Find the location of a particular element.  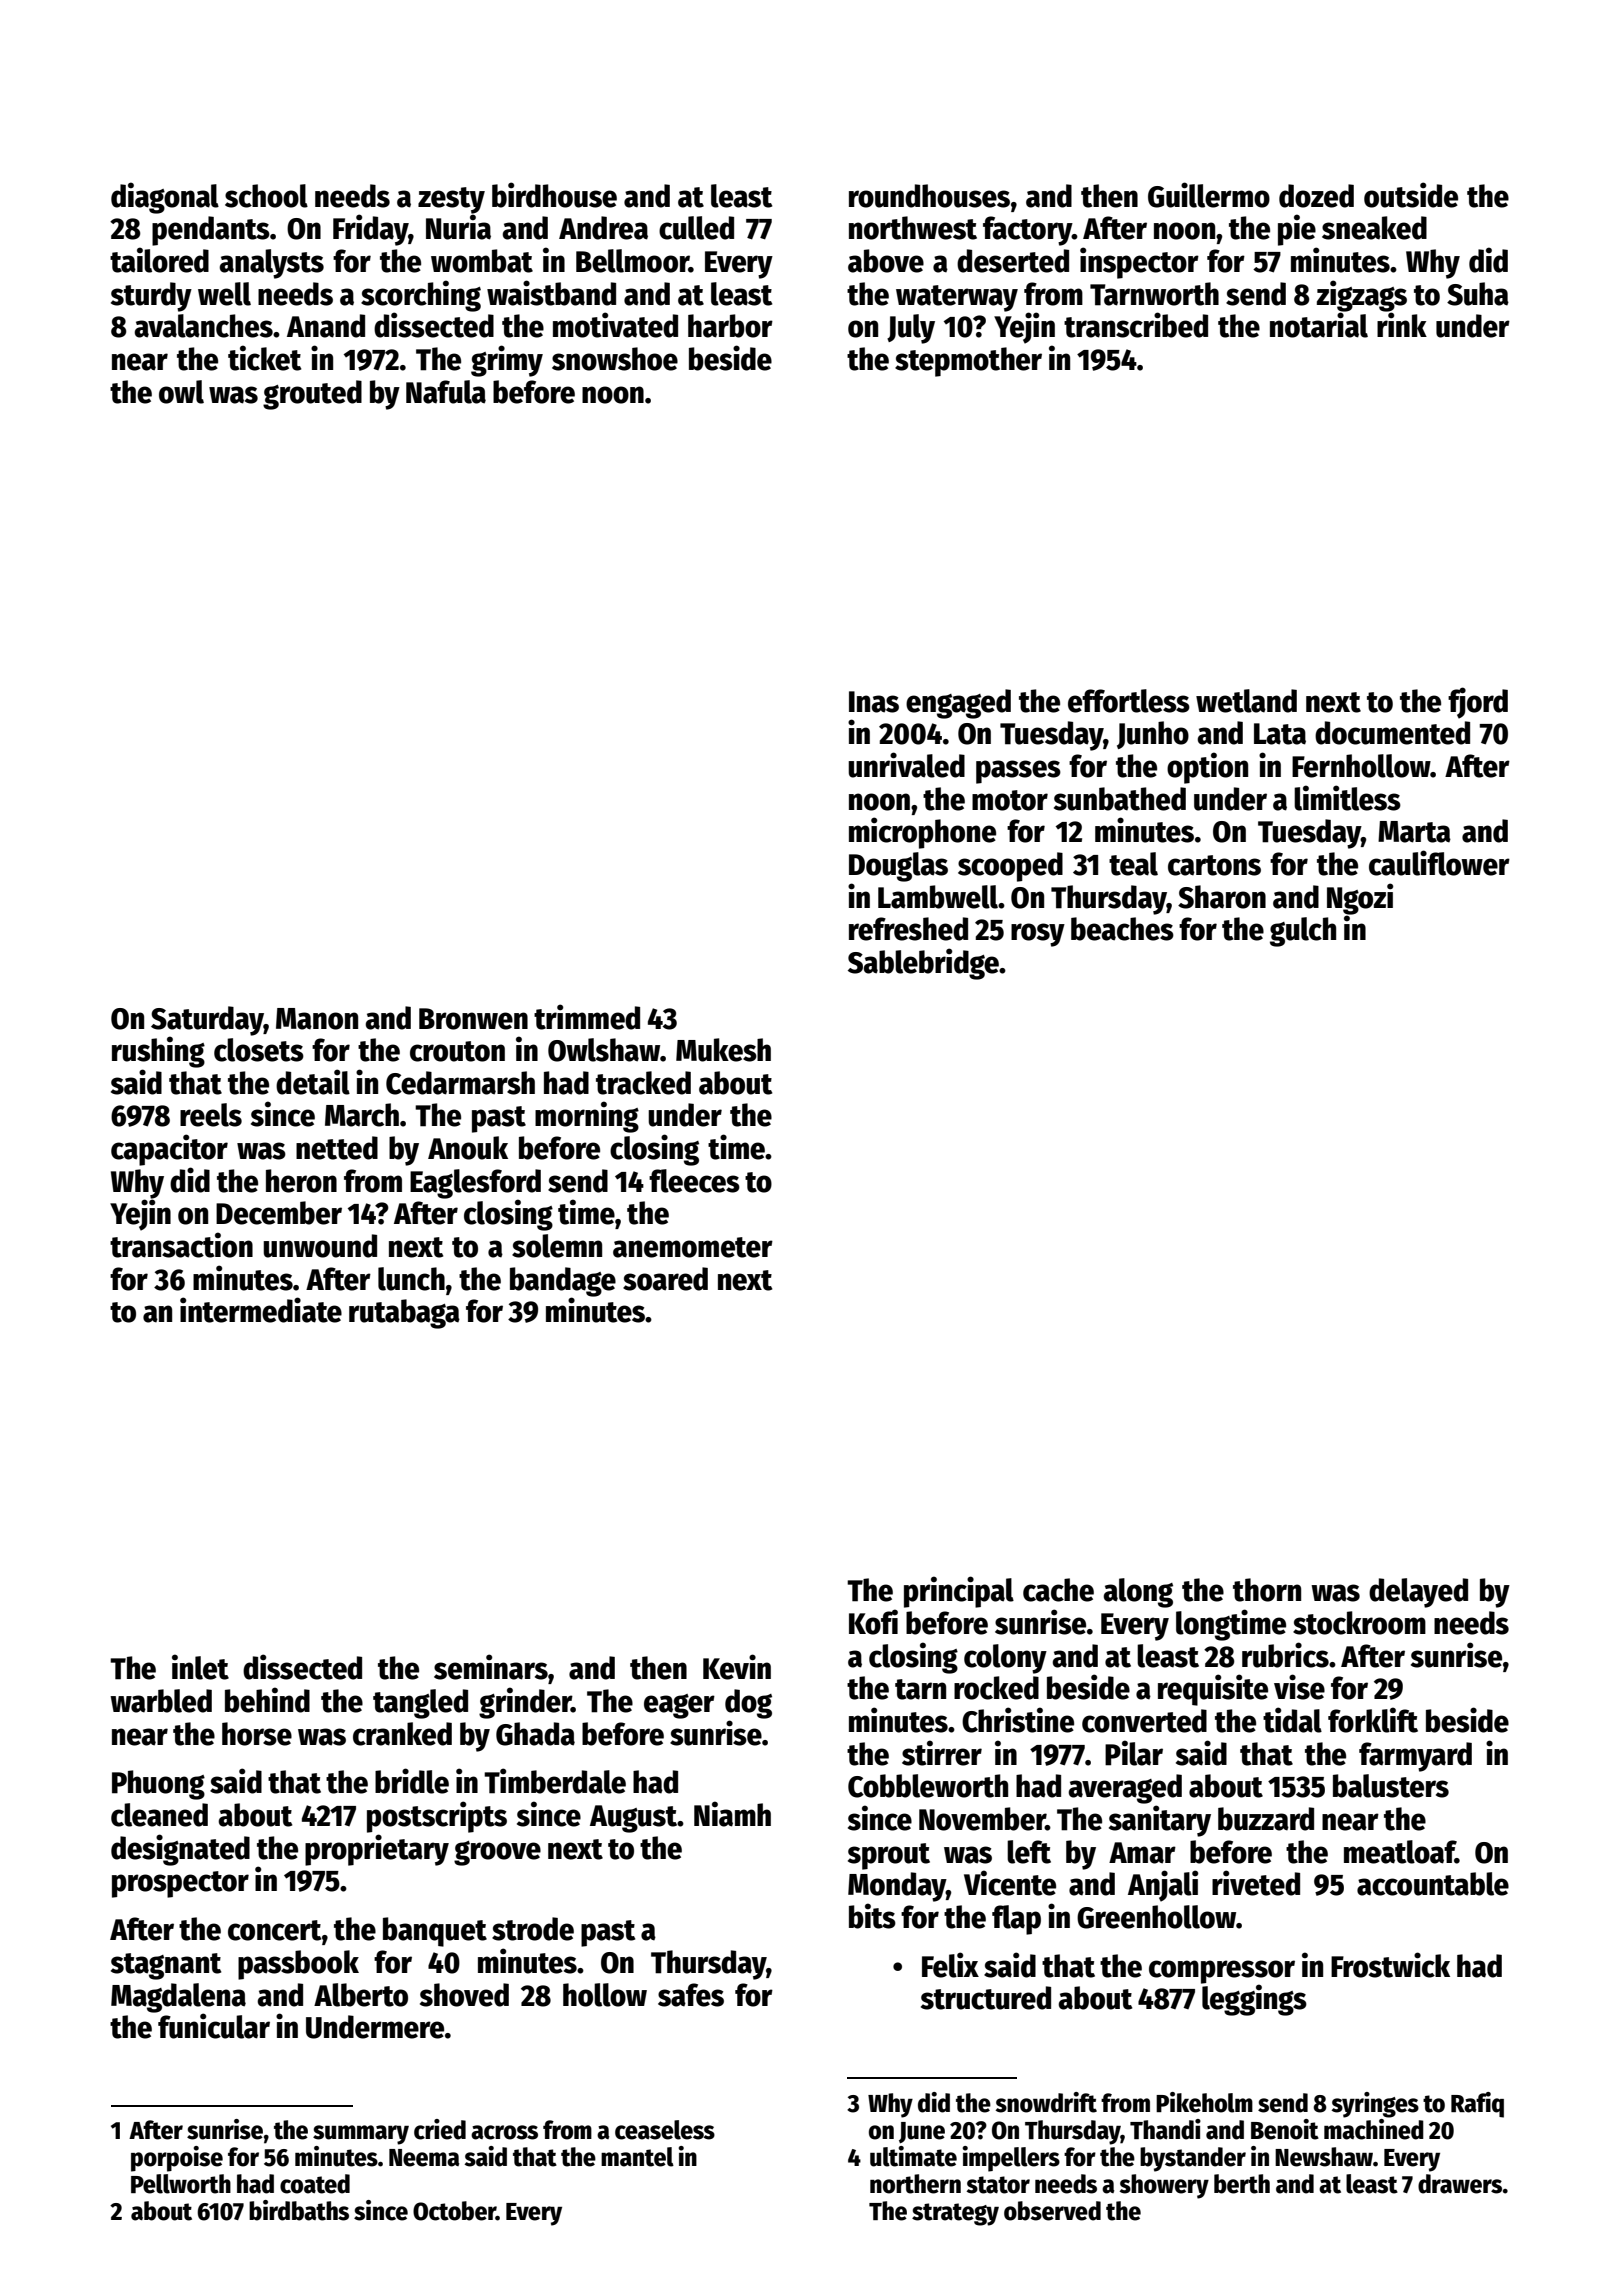

birdhouse is located at coordinates (554, 195).
